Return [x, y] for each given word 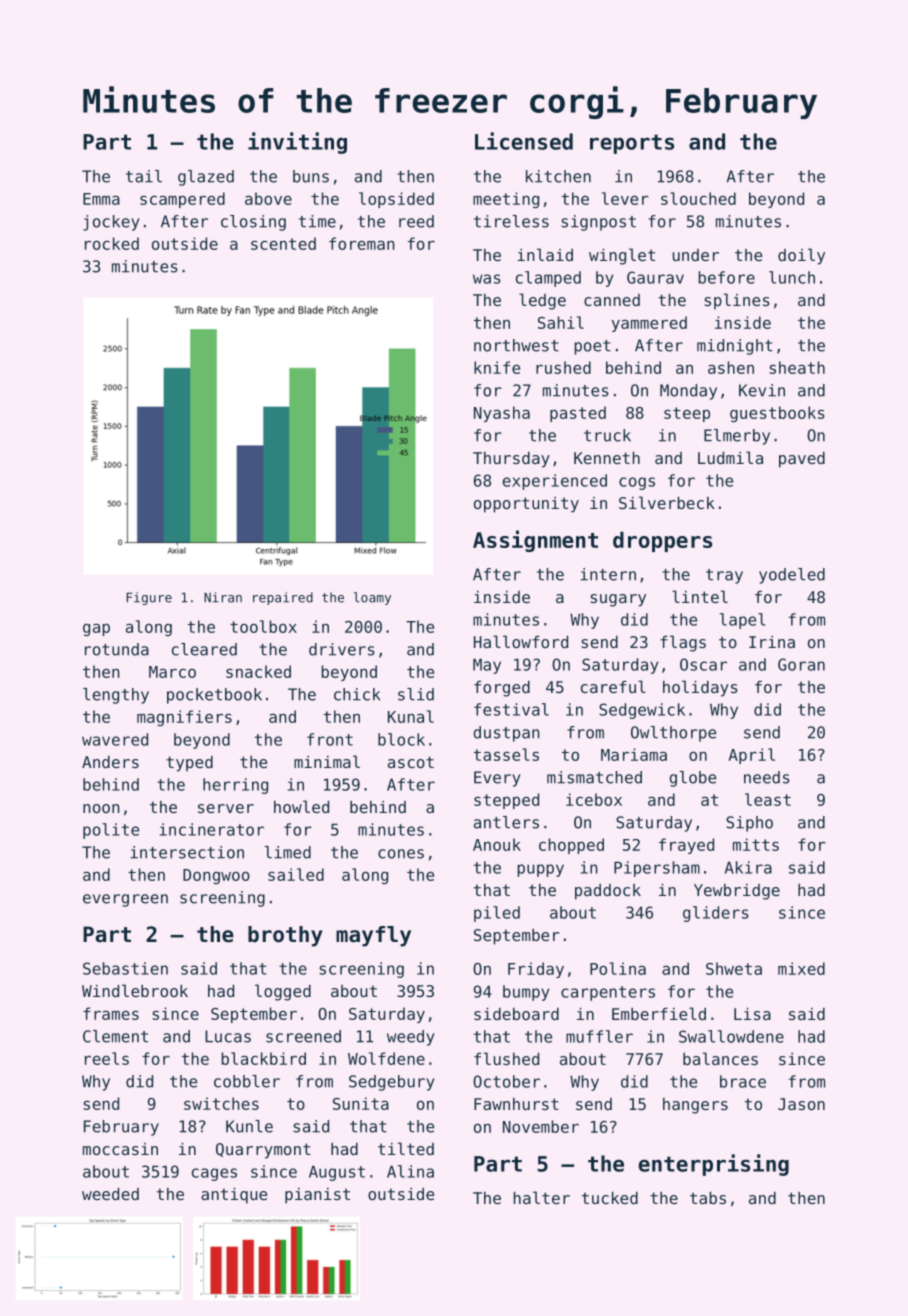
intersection [187, 852]
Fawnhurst [516, 1104]
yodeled [792, 576]
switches [221, 1103]
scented [283, 243]
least [768, 799]
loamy [372, 598]
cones [401, 854]
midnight [735, 347]
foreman [362, 243]
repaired [283, 598]
